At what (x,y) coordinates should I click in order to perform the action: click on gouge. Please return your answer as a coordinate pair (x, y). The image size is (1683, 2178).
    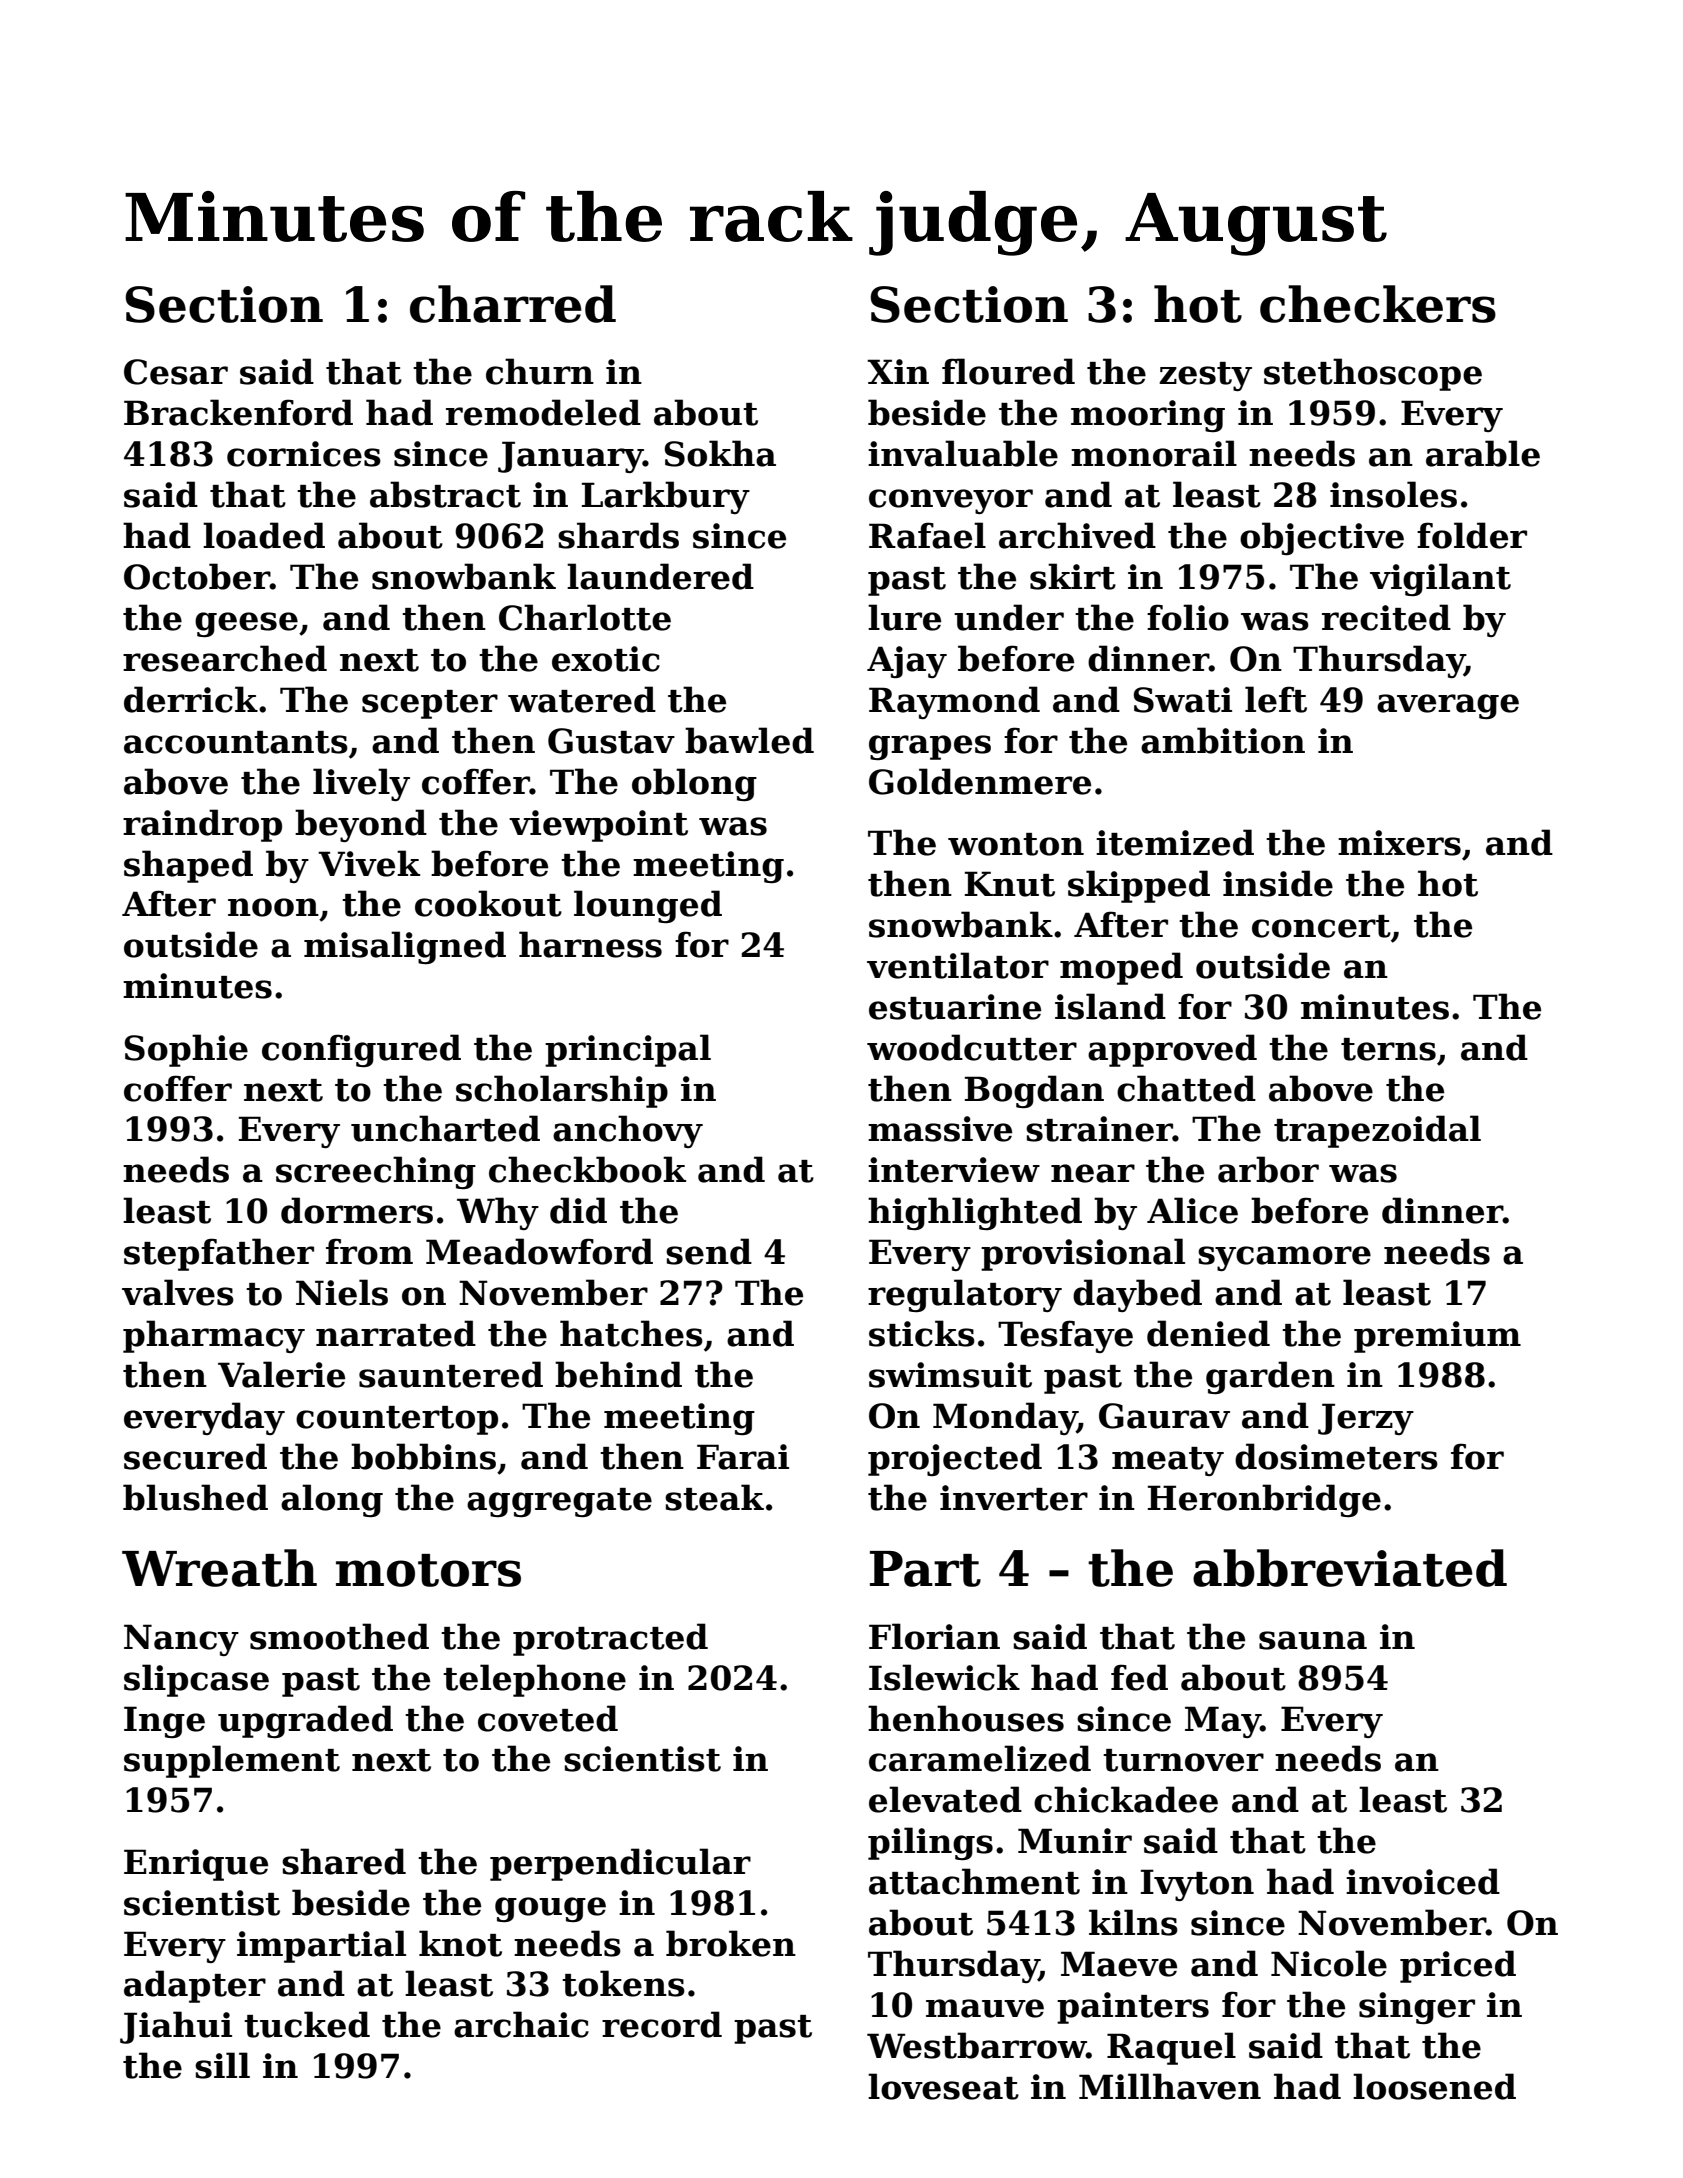
    Looking at the image, I should click on (550, 1909).
